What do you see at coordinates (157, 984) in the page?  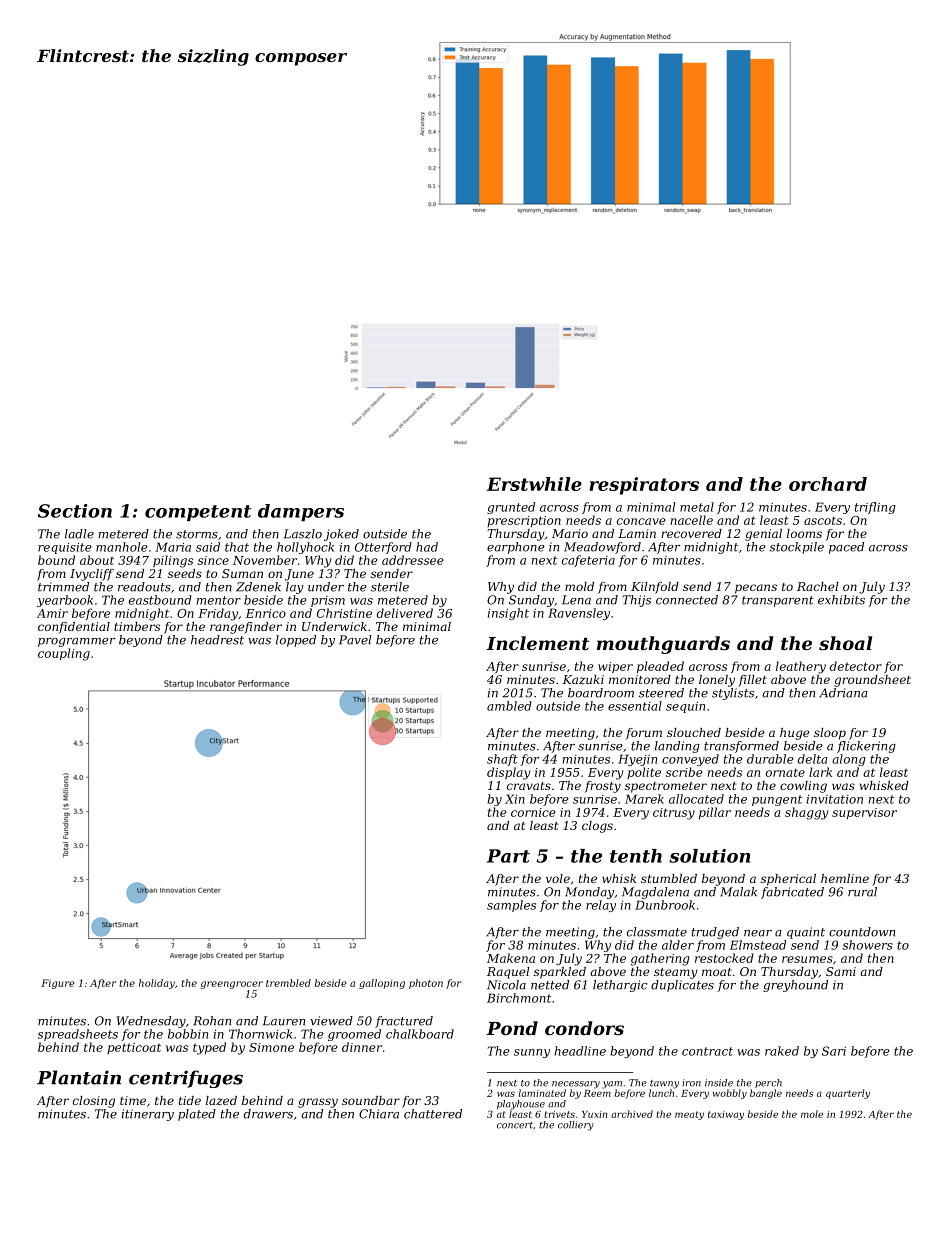 I see `holiday` at bounding box center [157, 984].
